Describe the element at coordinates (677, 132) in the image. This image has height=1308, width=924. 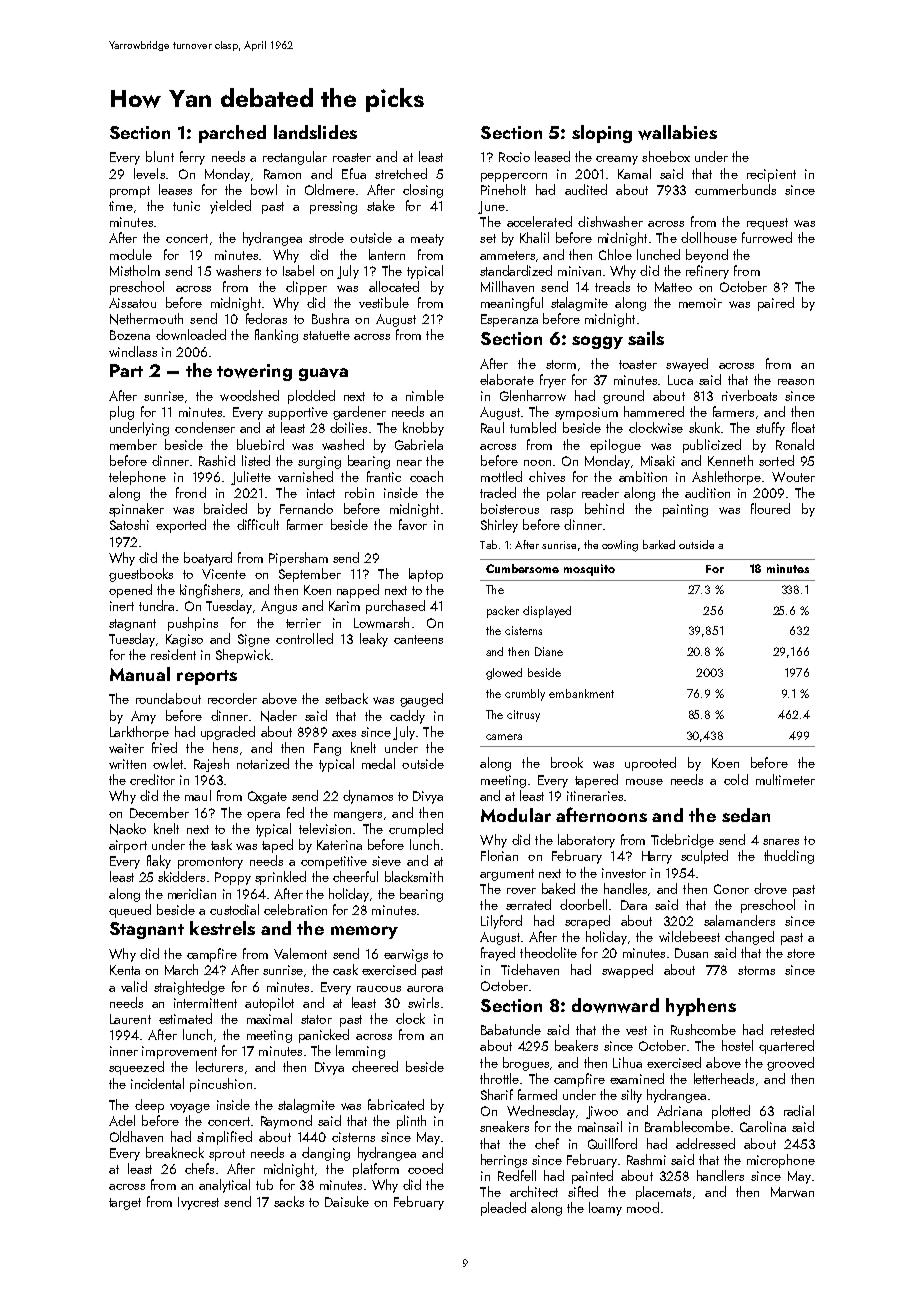
I see `wallabies` at that location.
